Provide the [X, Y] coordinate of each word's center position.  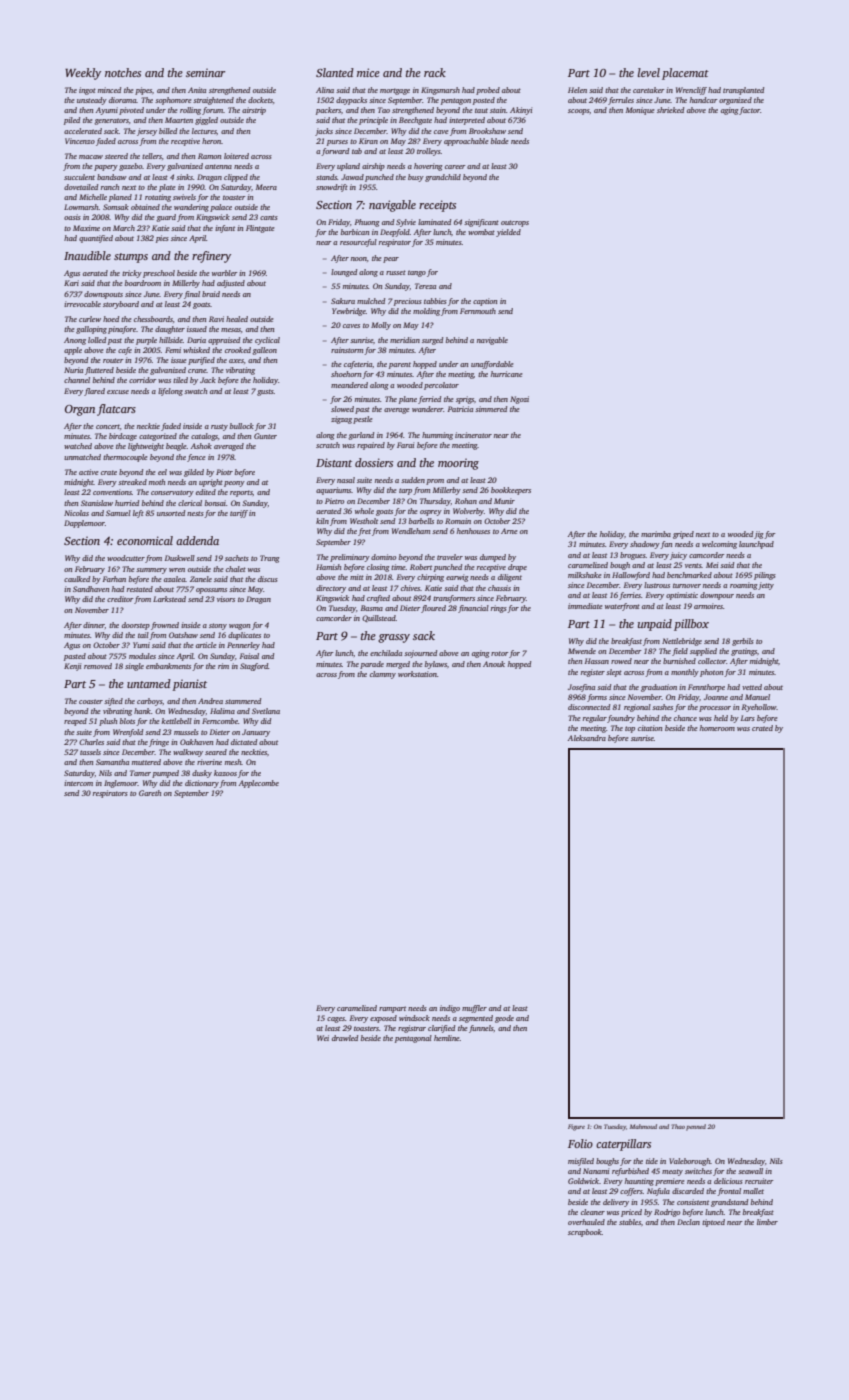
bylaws [436, 665]
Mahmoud [643, 1126]
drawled [345, 1038]
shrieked [670, 110]
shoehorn [346, 374]
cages [336, 1020]
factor [749, 111]
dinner [94, 625]
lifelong [170, 392]
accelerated [83, 131]
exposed [383, 1019]
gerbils [743, 642]
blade [500, 141]
